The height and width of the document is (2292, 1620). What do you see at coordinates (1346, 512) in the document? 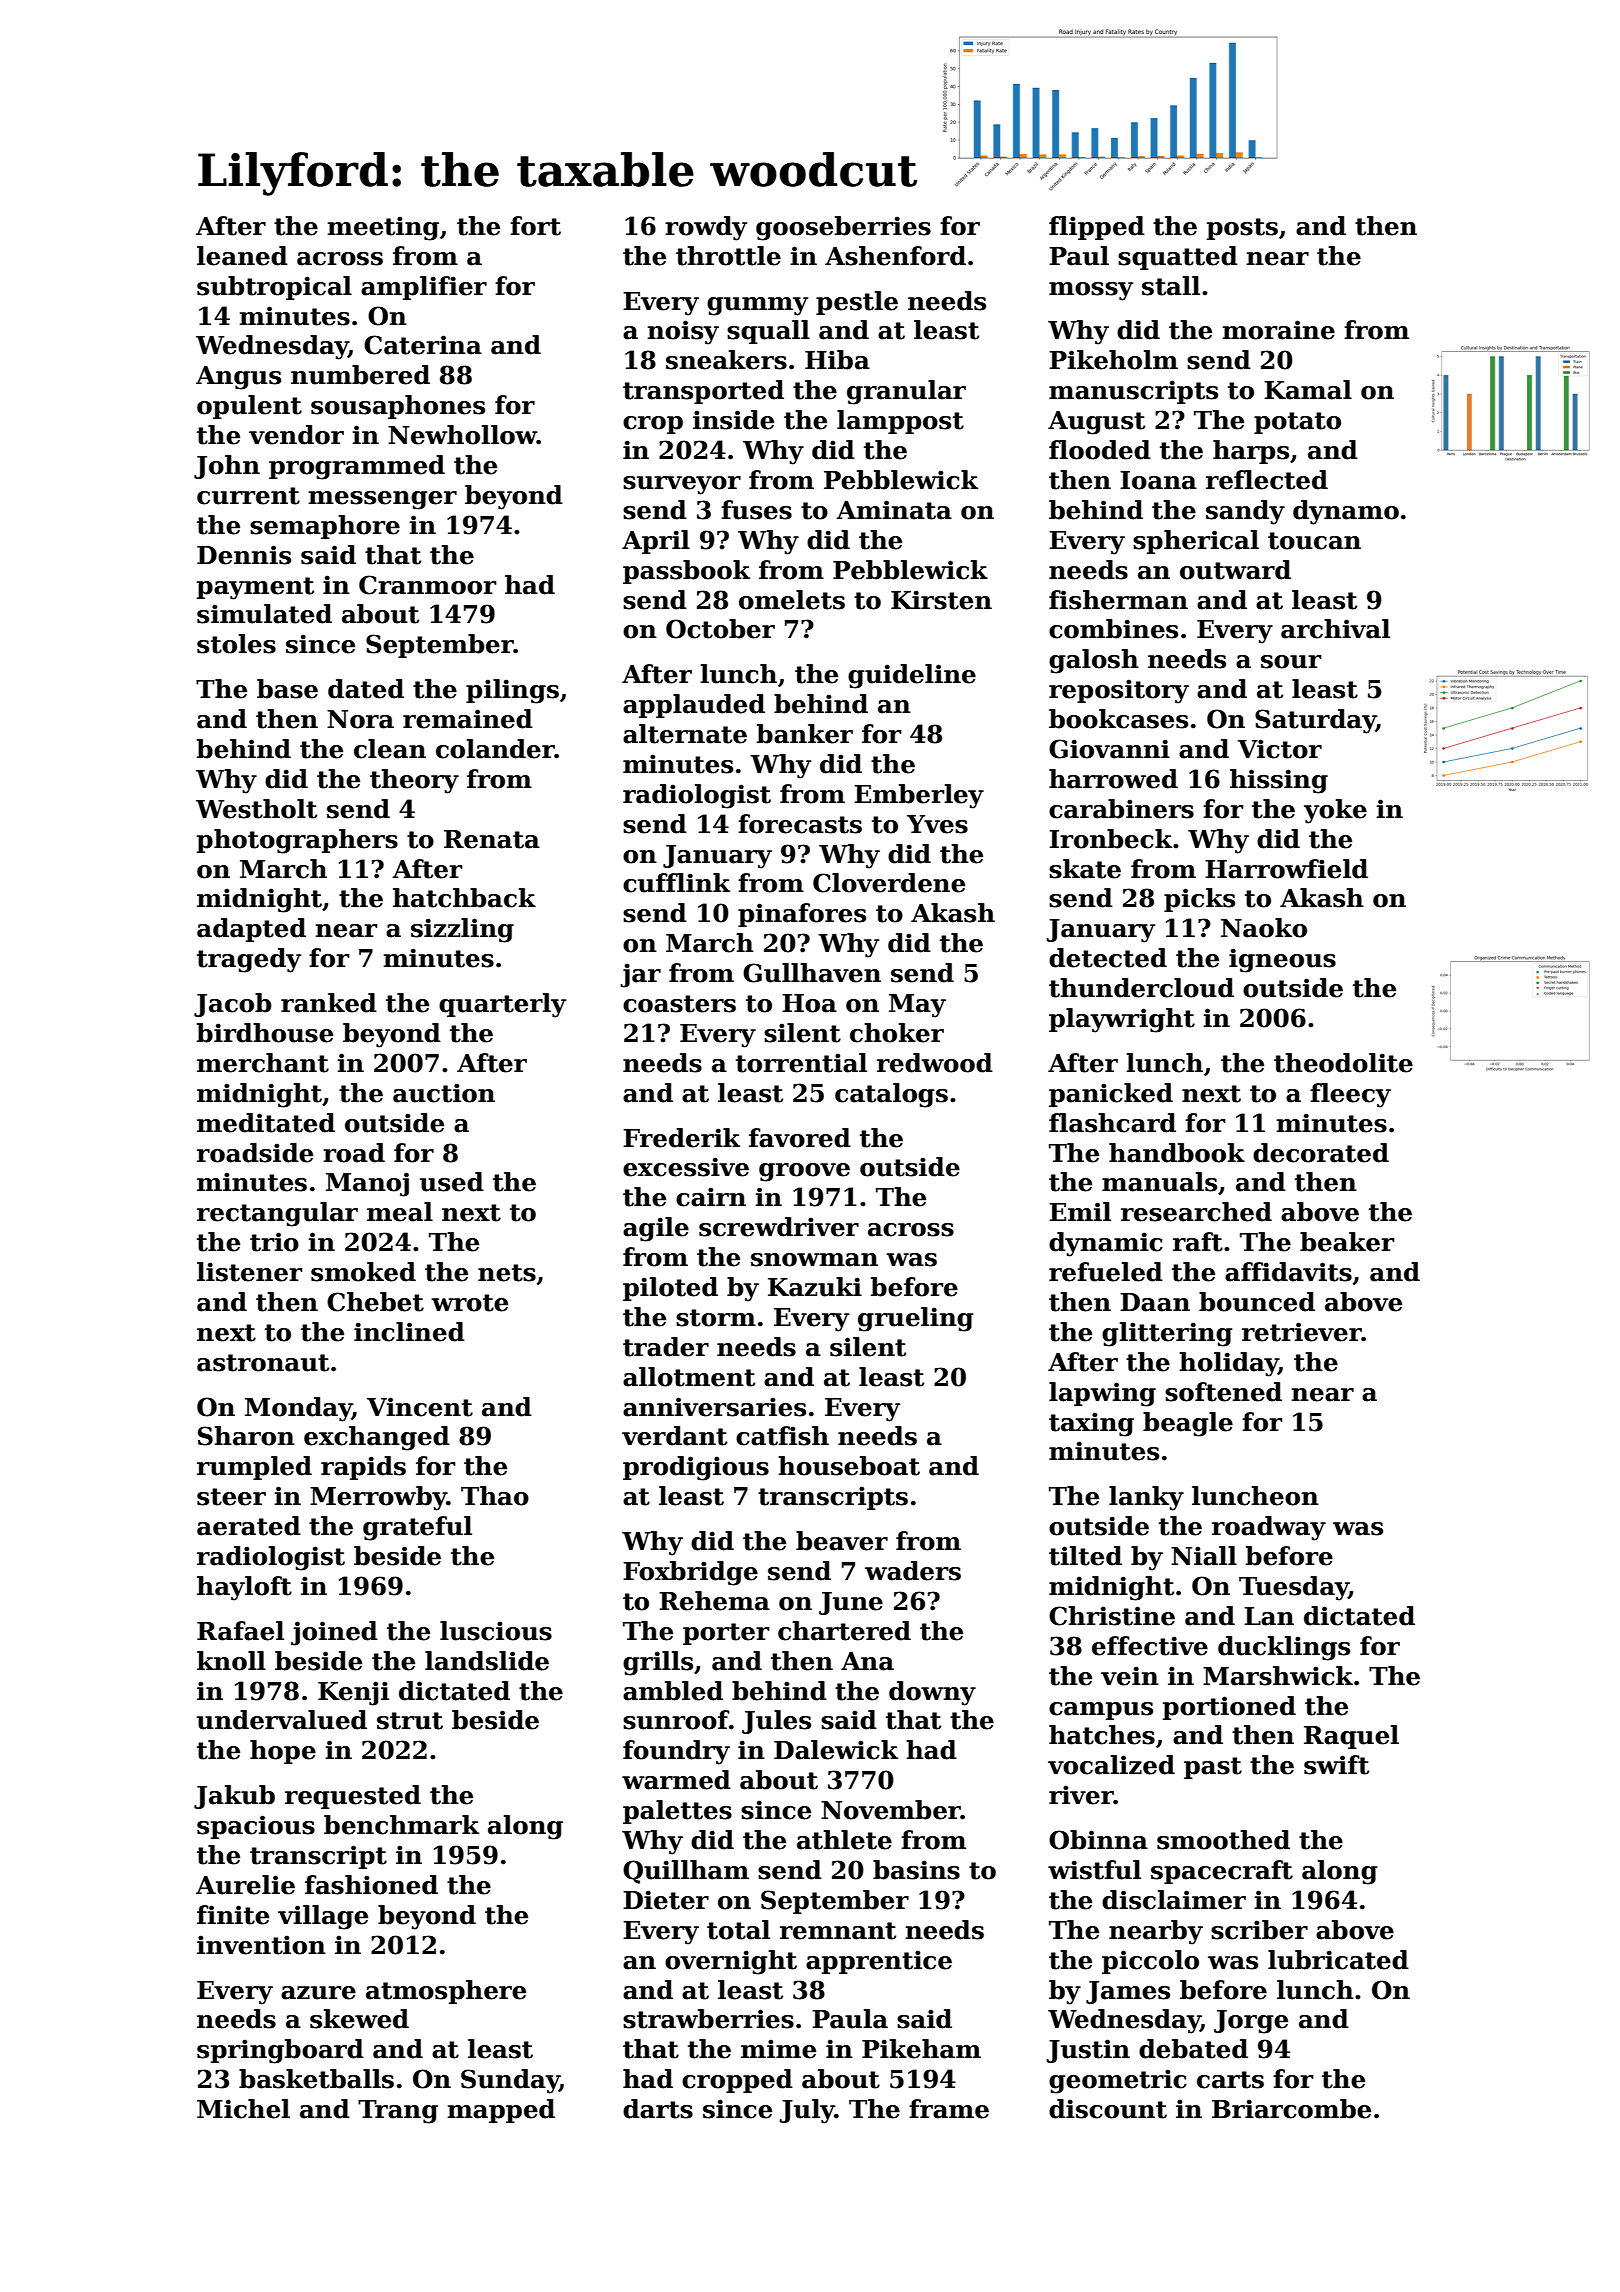
I see `dynamo` at bounding box center [1346, 512].
